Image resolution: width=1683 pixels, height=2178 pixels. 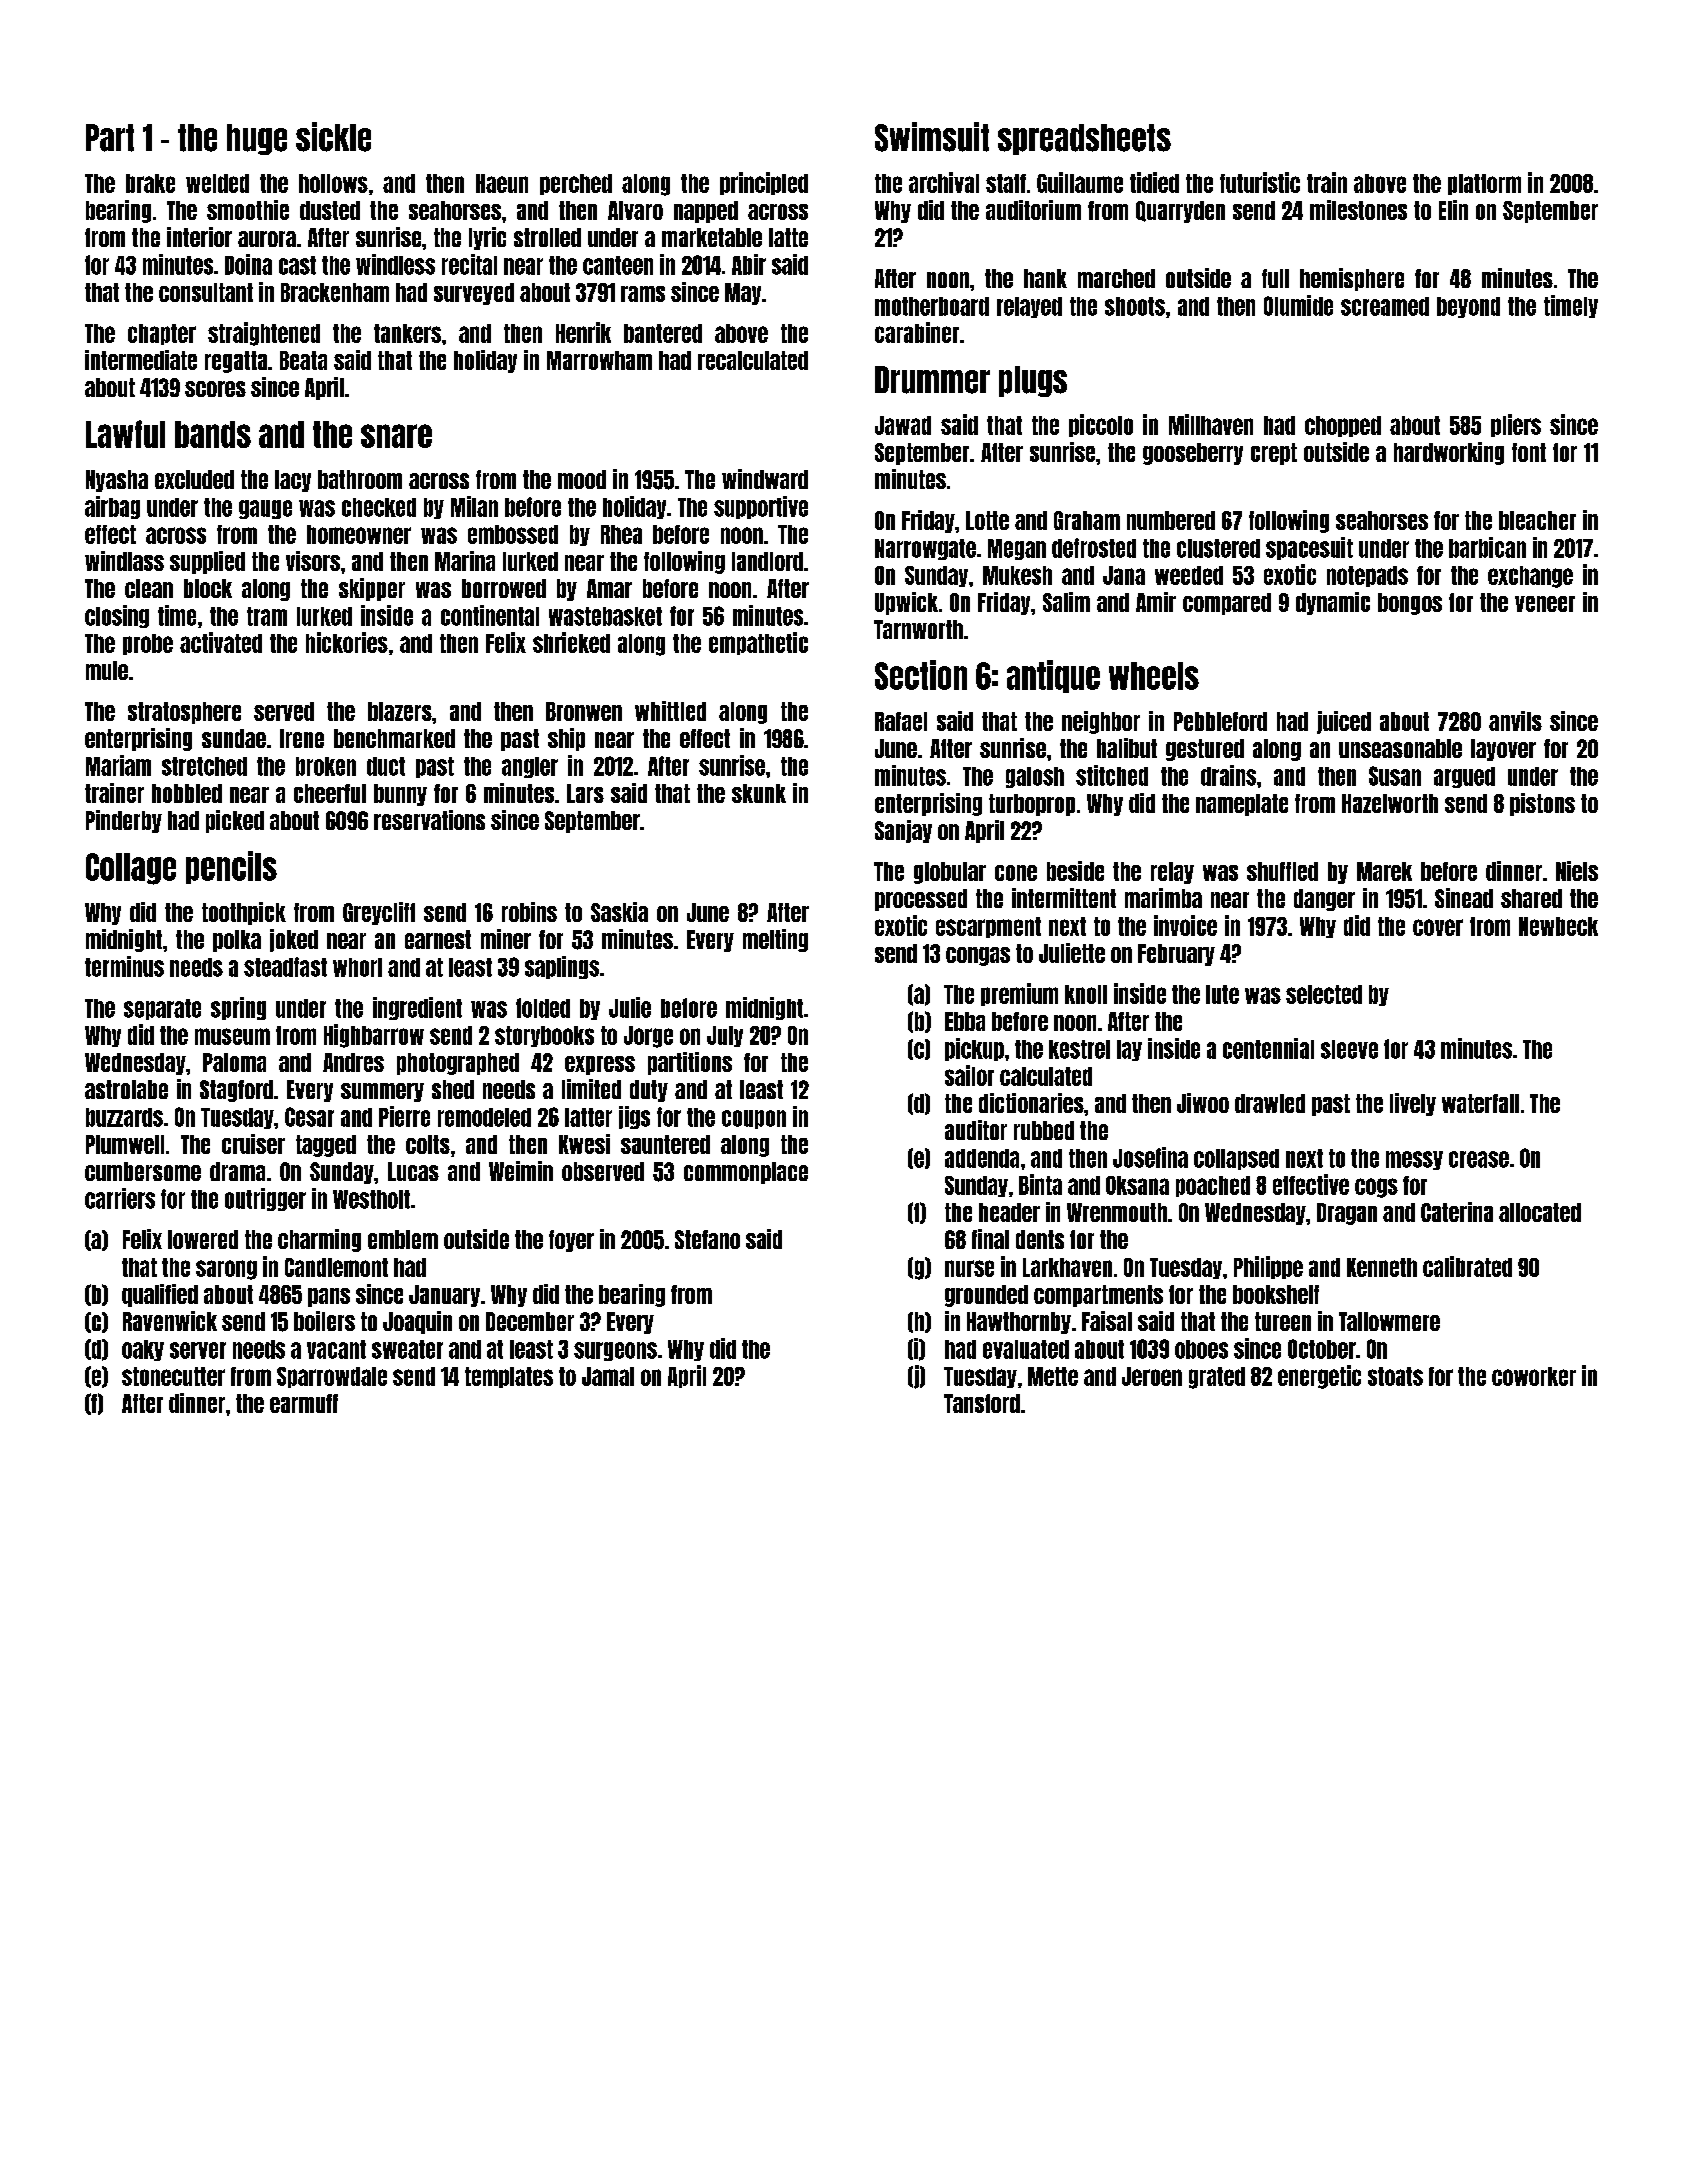 What do you see at coordinates (925, 549) in the page?
I see `Narrowgate` at bounding box center [925, 549].
